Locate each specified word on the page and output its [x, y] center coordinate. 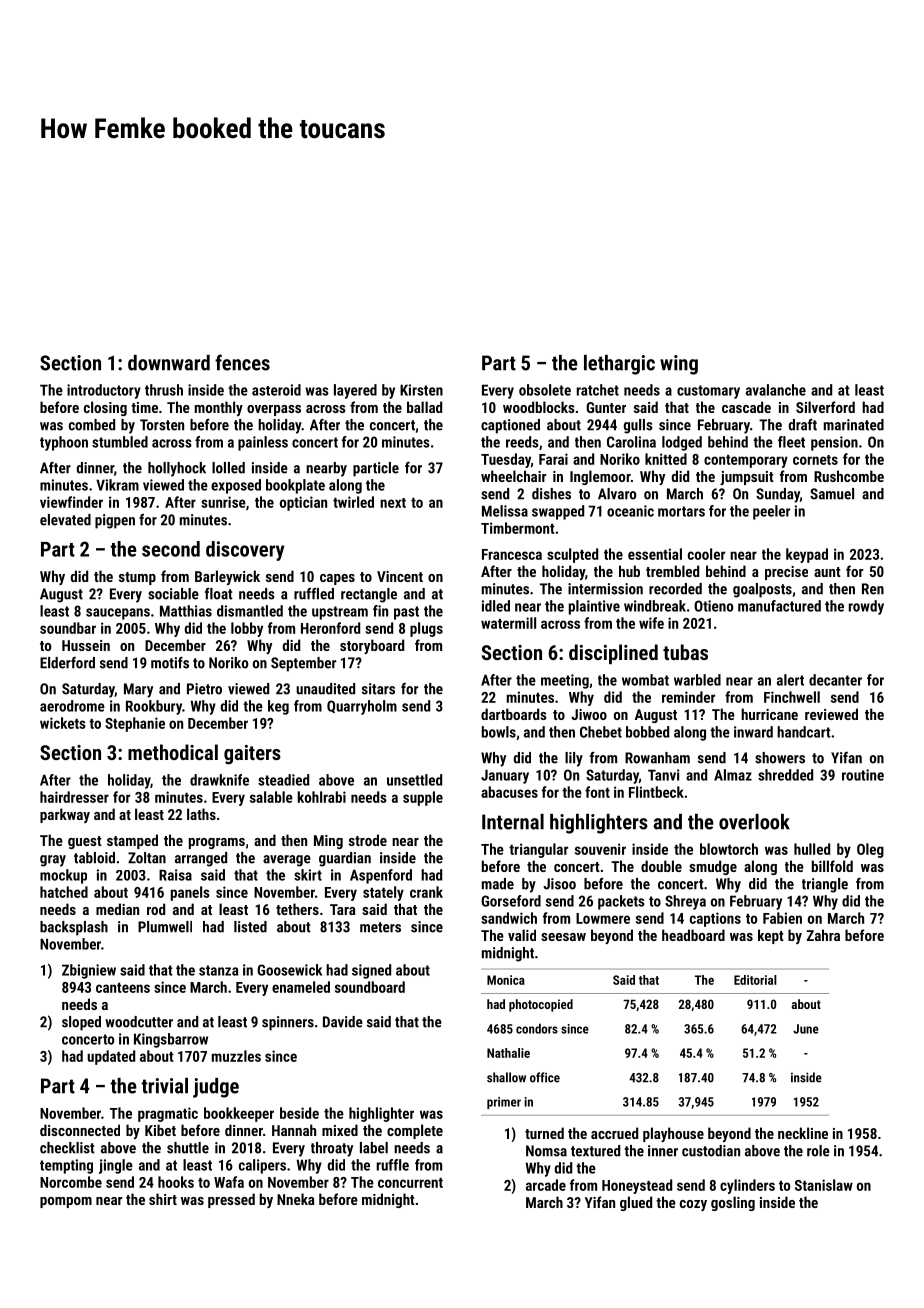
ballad [424, 407]
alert [790, 680]
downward [169, 363]
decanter [835, 680]
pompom [66, 1202]
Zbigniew [89, 971]
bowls [499, 732]
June [806, 1029]
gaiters [252, 755]
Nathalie [508, 1053]
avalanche [776, 390]
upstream [340, 613]
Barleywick [227, 577]
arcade [546, 1185]
